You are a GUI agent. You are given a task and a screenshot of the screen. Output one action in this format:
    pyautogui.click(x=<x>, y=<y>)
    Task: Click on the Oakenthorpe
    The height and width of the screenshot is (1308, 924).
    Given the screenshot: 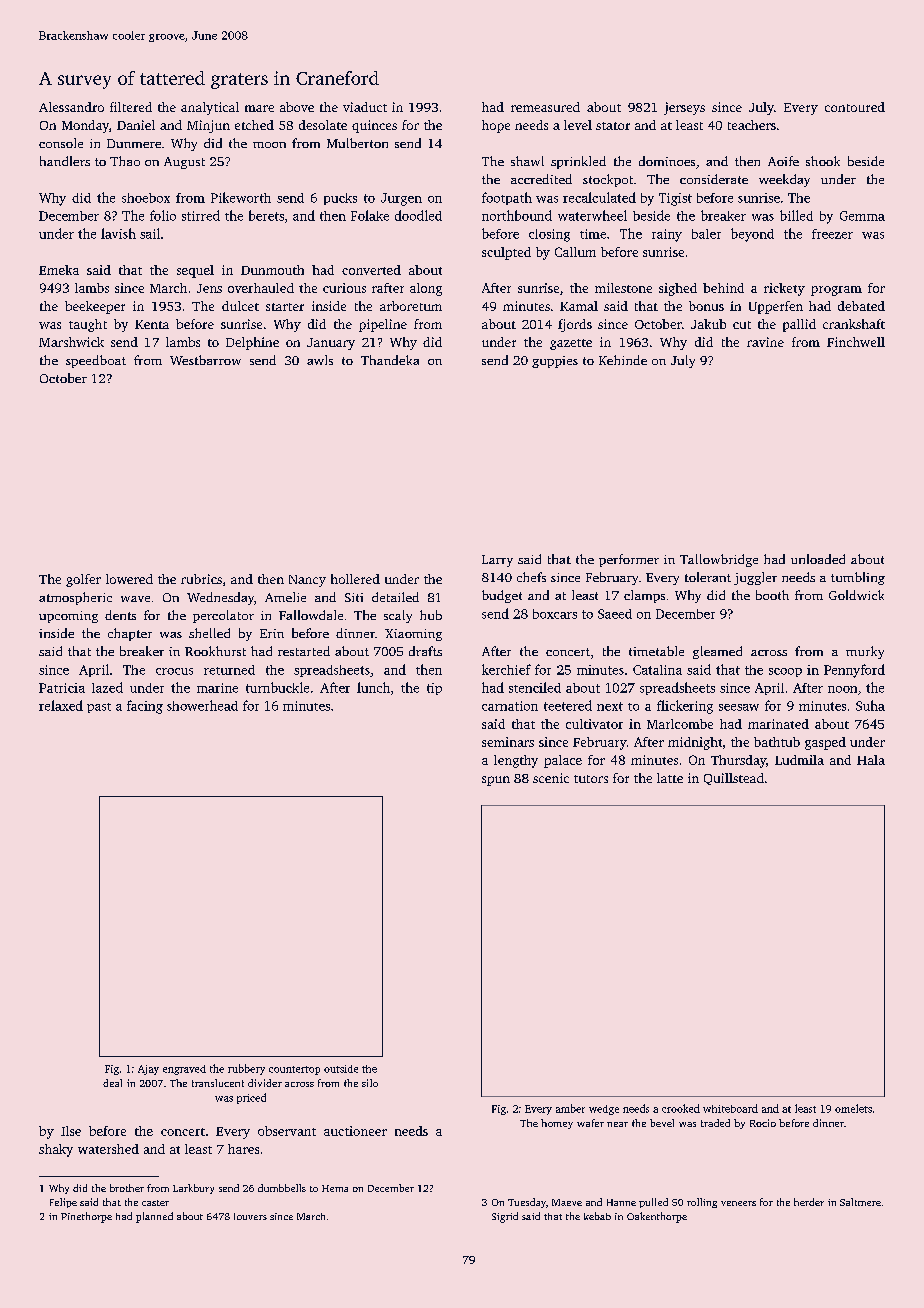 What is the action you would take?
    pyautogui.click(x=657, y=1217)
